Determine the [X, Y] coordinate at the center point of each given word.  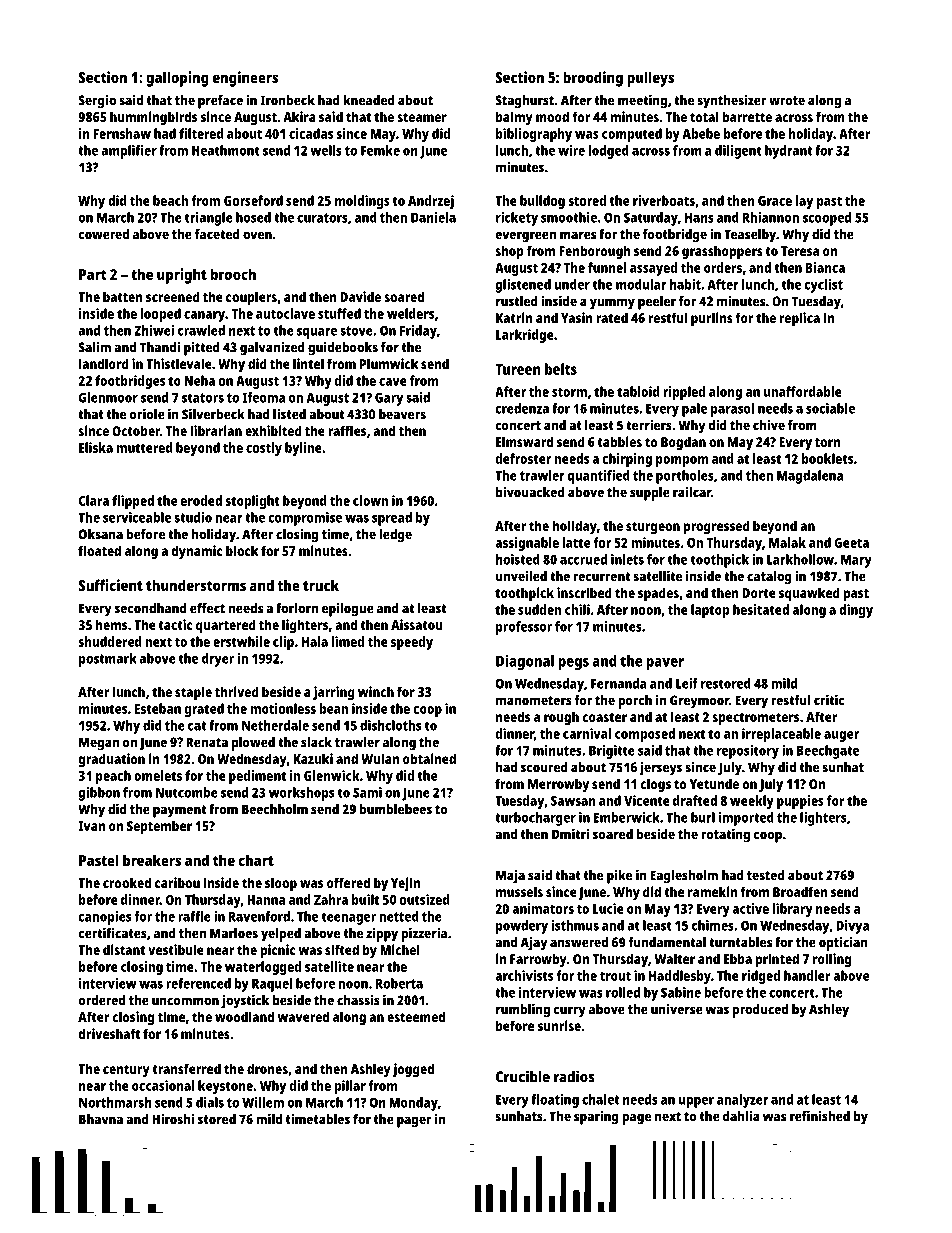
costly [264, 449]
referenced [198, 983]
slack [316, 742]
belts [561, 369]
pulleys [650, 79]
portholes [685, 477]
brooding [593, 79]
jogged [413, 1070]
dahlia [741, 1116]
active [750, 908]
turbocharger [535, 819]
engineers [245, 79]
